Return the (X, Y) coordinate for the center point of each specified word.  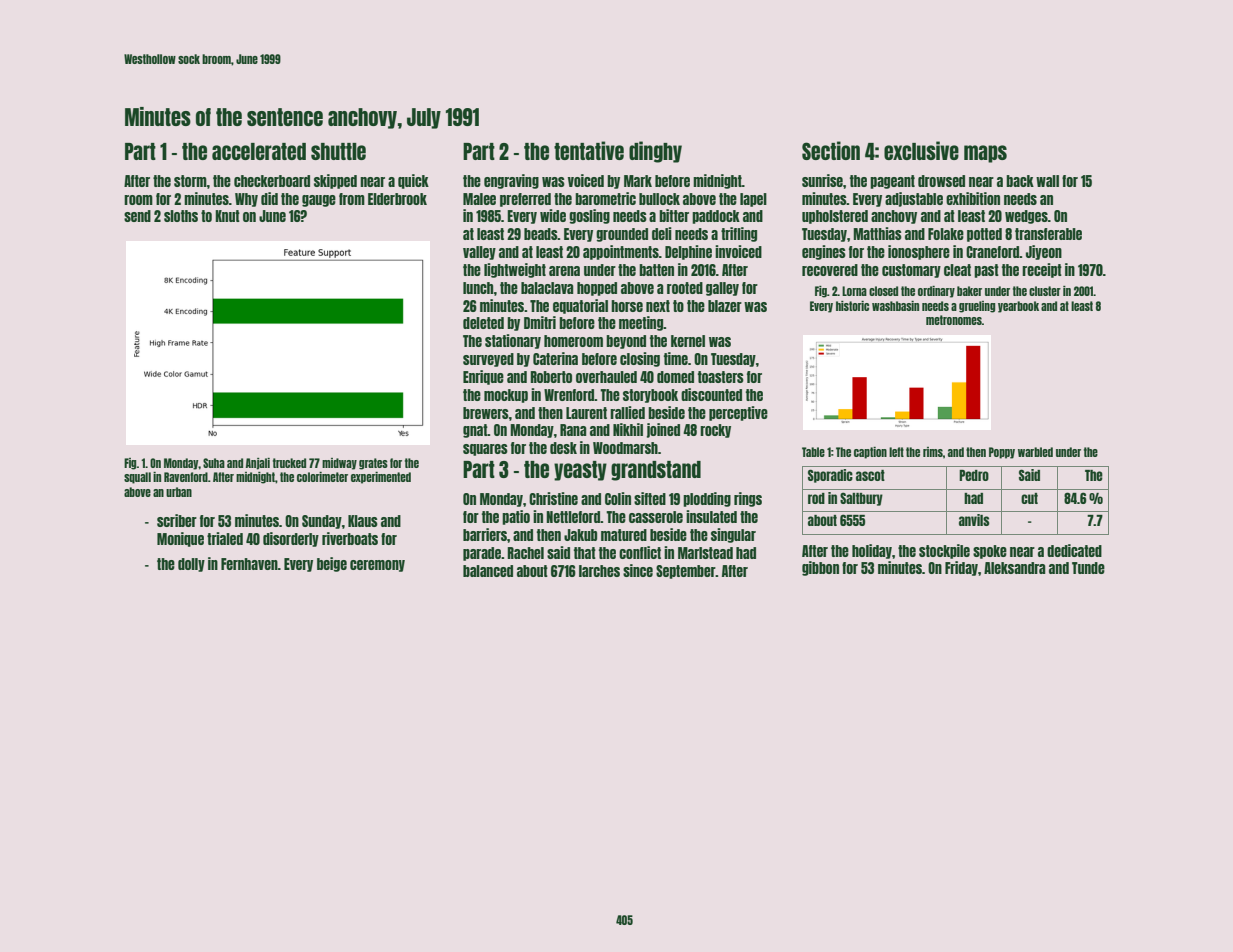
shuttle (338, 151)
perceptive (738, 413)
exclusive (921, 150)
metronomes (954, 320)
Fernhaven (249, 564)
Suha (214, 463)
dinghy (655, 152)
